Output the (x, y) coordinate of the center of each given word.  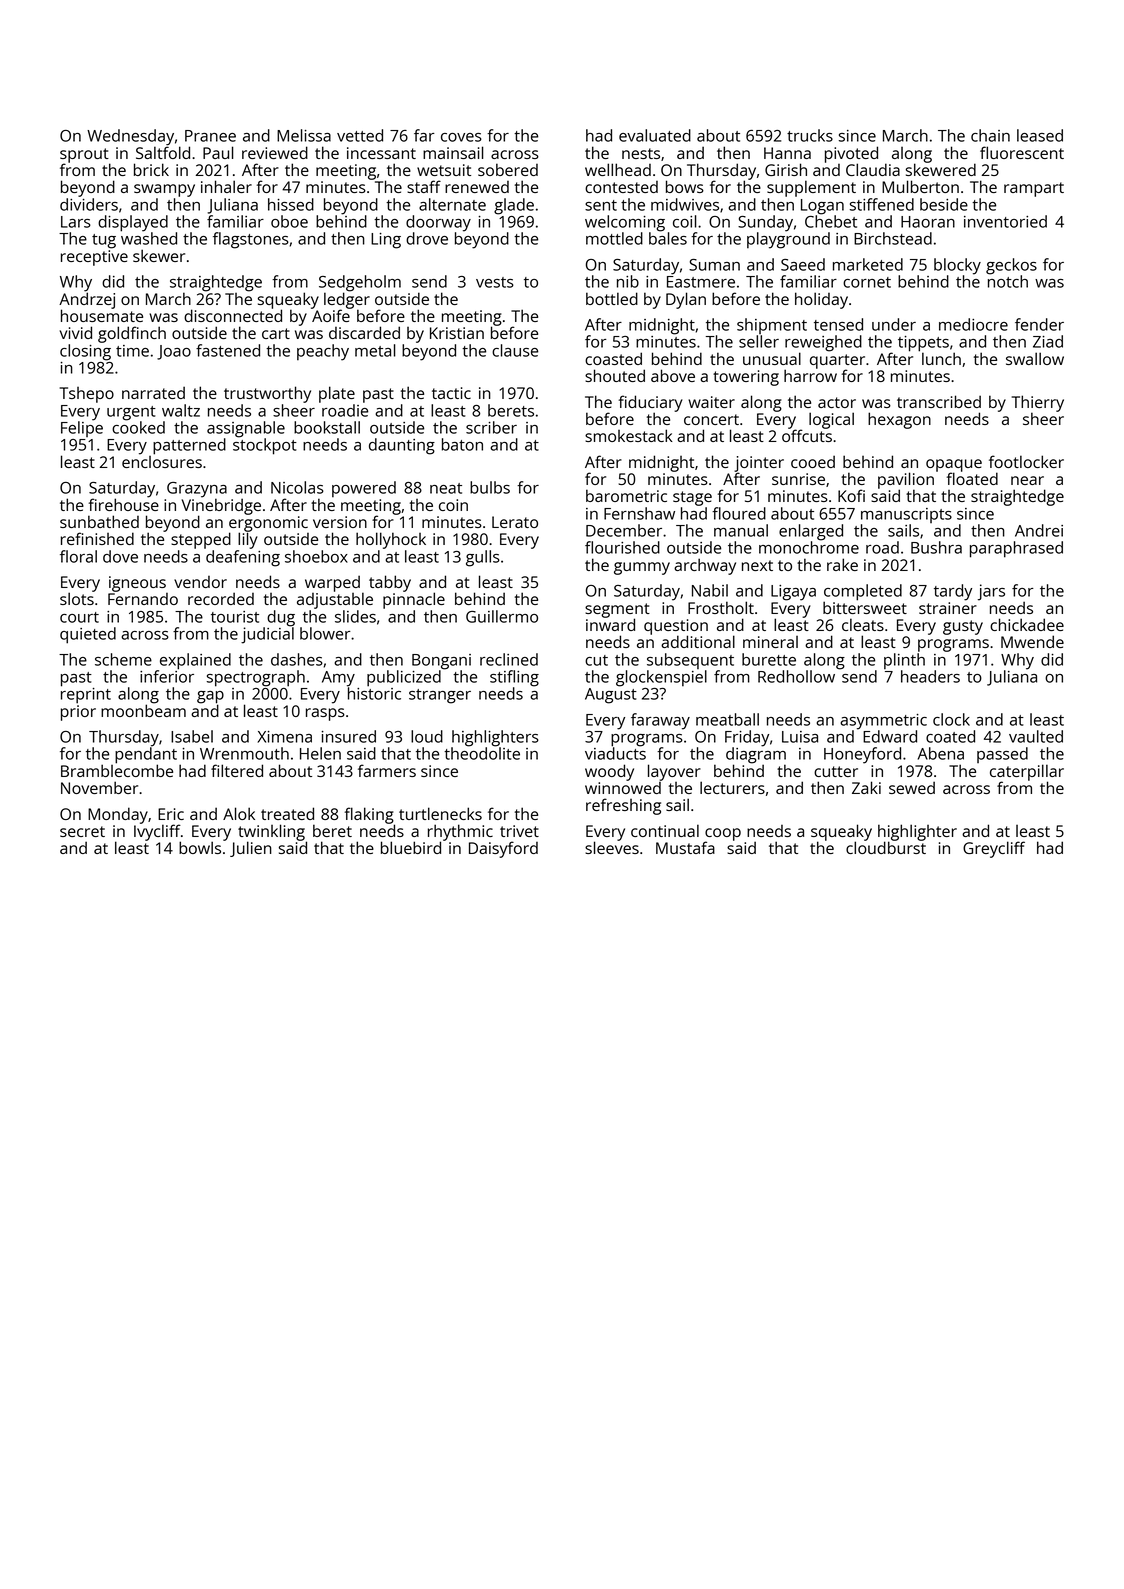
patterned (189, 446)
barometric (626, 495)
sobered (508, 169)
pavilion (906, 480)
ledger (347, 300)
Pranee (210, 136)
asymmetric (883, 722)
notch (1008, 281)
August (611, 696)
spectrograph (256, 678)
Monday (118, 815)
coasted (613, 358)
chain (990, 135)
